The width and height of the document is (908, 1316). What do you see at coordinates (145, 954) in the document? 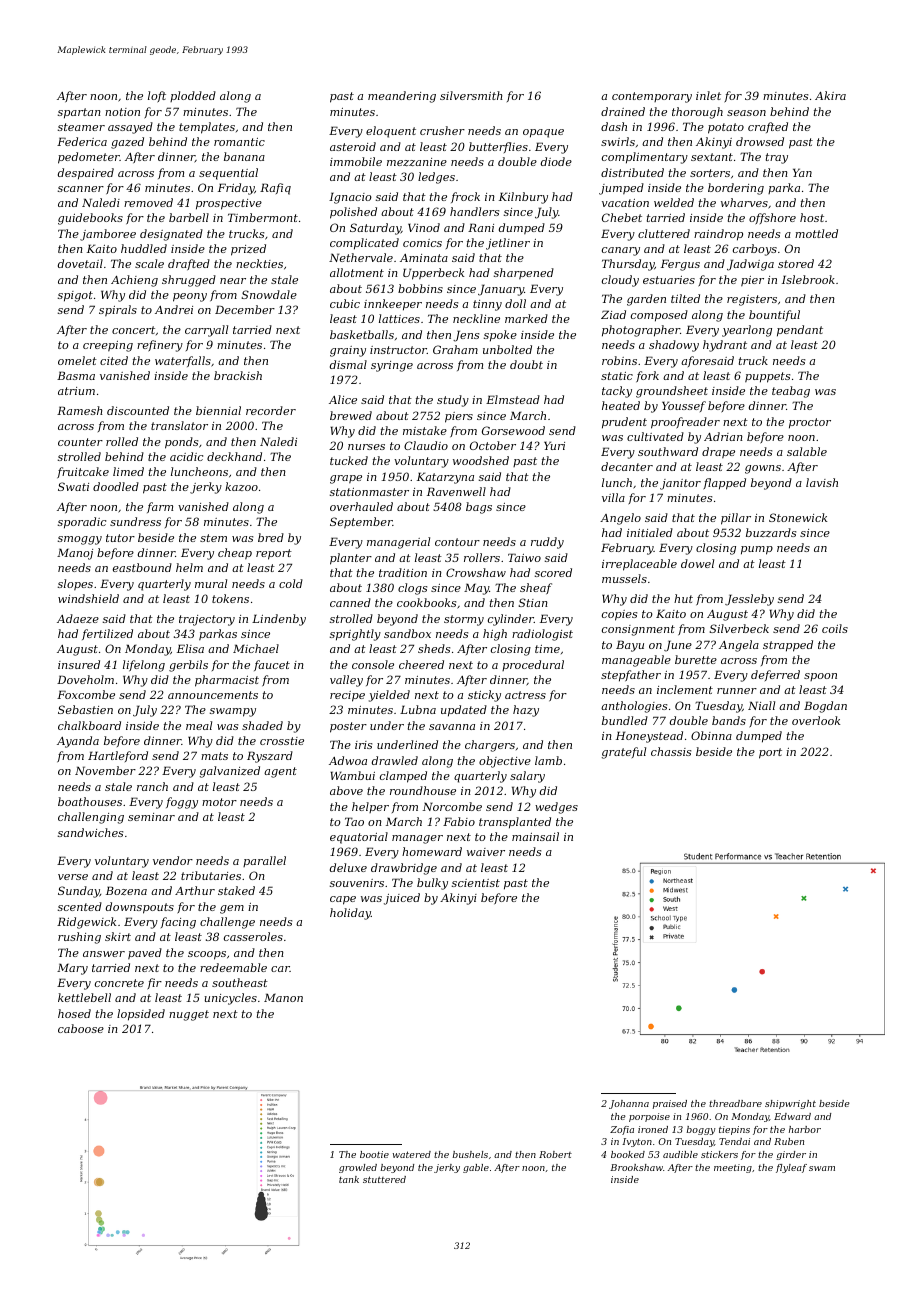
I see `paved` at bounding box center [145, 954].
